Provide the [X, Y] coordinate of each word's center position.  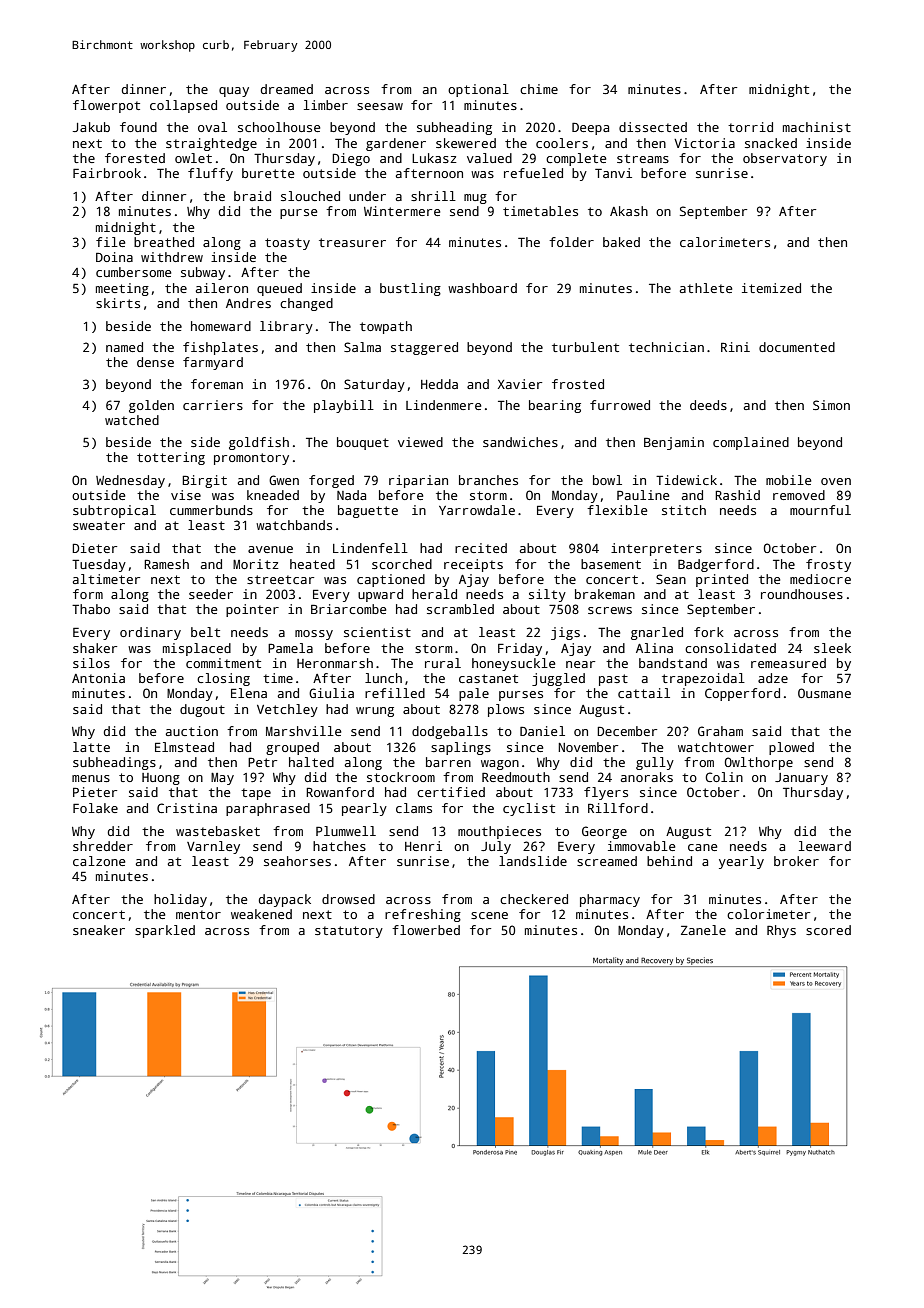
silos [91, 663]
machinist [817, 127]
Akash [629, 211]
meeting [122, 289]
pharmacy [610, 900]
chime [539, 89]
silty [547, 595]
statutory [349, 932]
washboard [482, 288]
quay [234, 92]
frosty [828, 565]
